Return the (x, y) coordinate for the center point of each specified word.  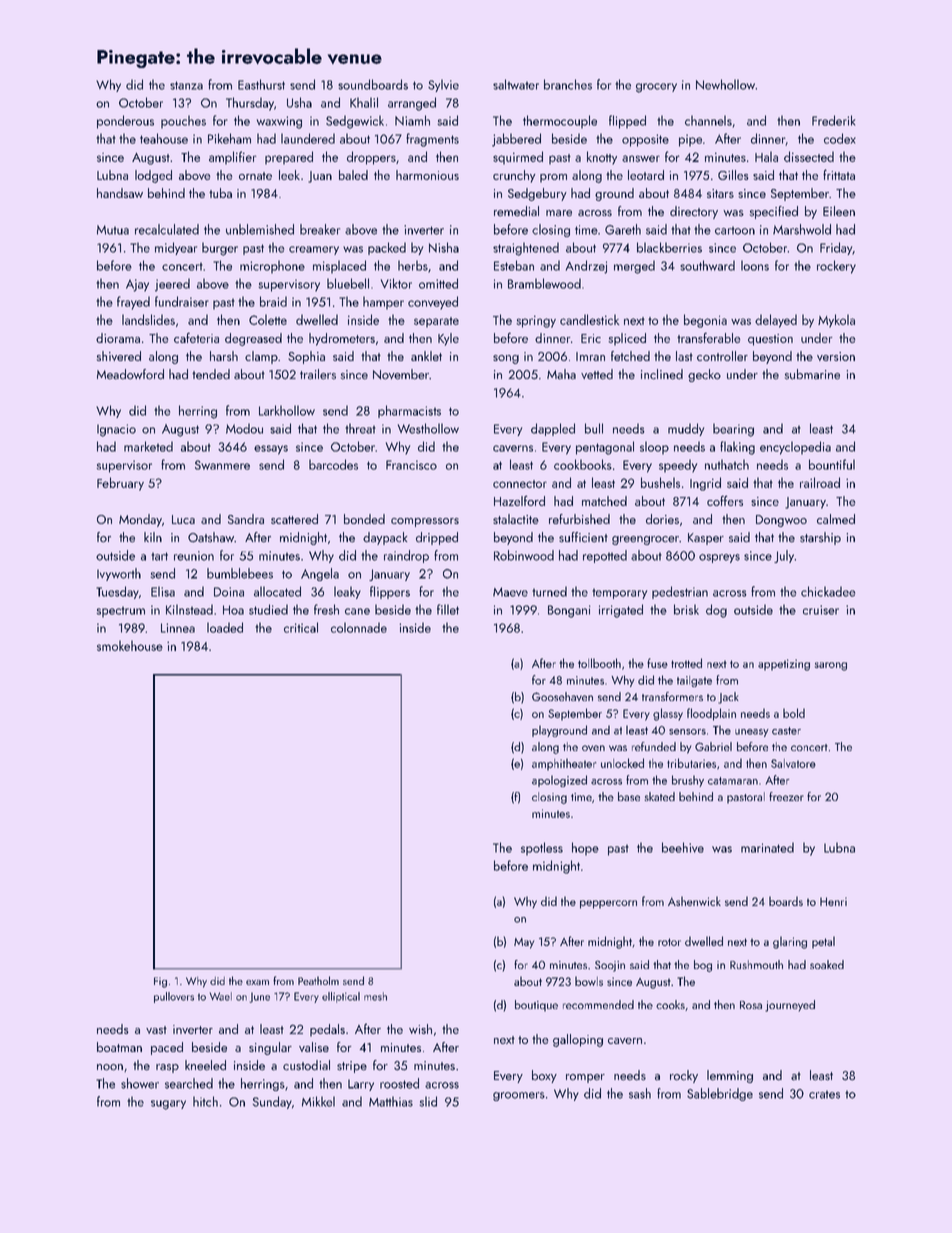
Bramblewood (544, 283)
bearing (733, 430)
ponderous (125, 122)
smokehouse (130, 645)
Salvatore (793, 763)
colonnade (359, 627)
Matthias (391, 1101)
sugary (168, 1105)
